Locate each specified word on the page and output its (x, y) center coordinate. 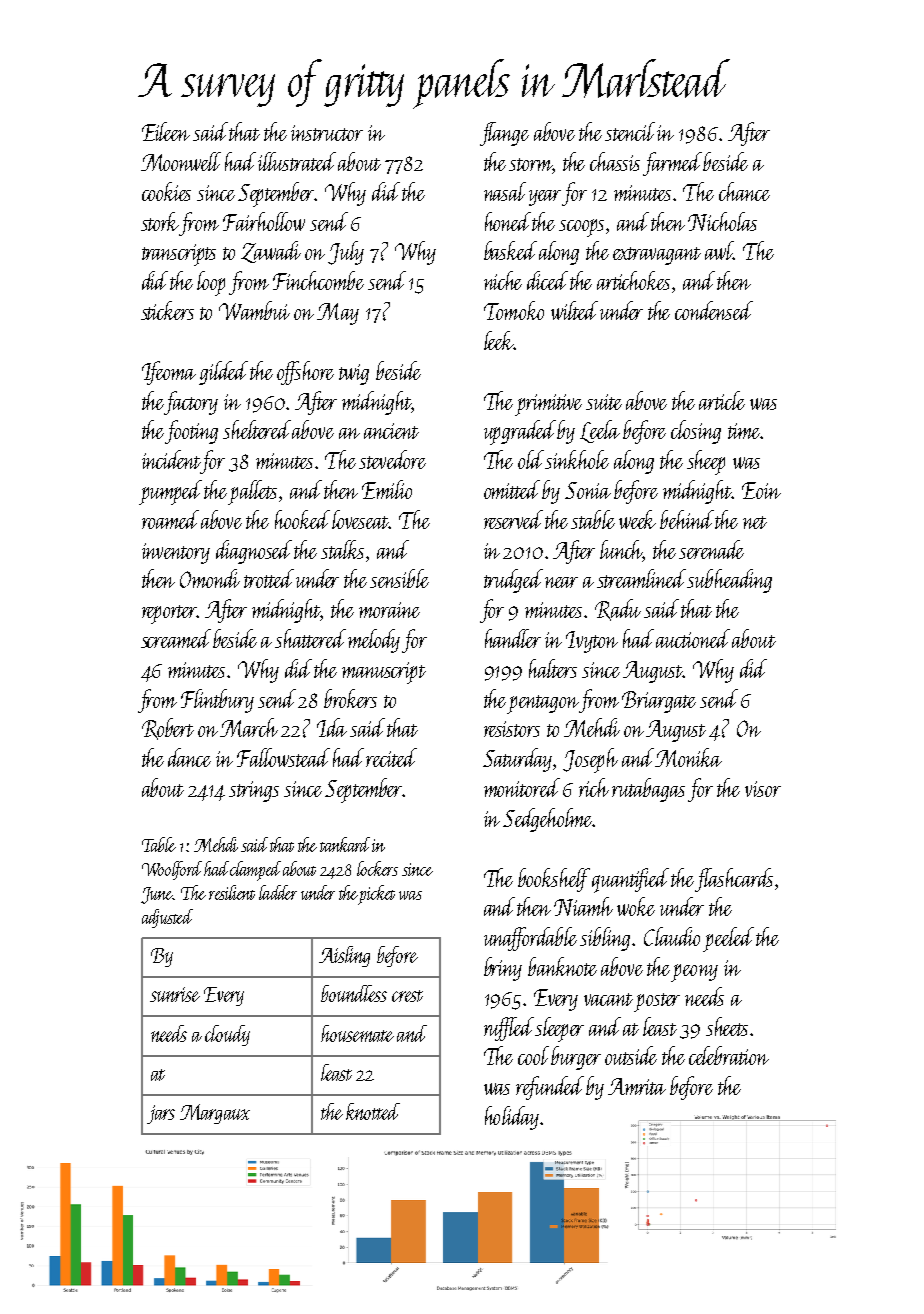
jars (161, 1114)
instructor (327, 133)
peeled (728, 939)
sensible (399, 578)
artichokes (633, 280)
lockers (377, 868)
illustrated (297, 161)
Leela (600, 431)
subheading (729, 581)
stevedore (392, 459)
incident (171, 459)
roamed (170, 519)
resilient (232, 892)
